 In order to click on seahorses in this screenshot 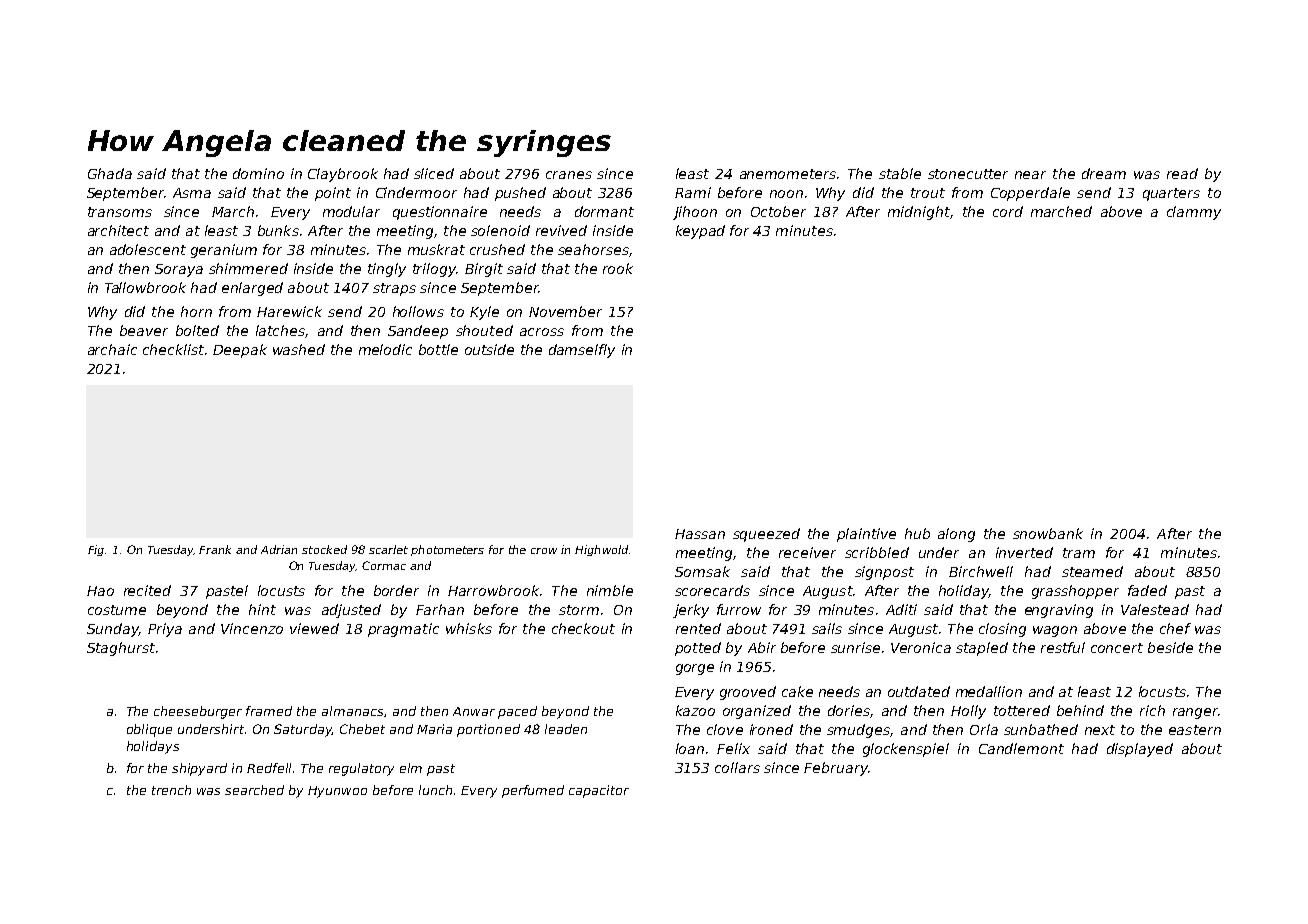, I will do `click(593, 249)`.
